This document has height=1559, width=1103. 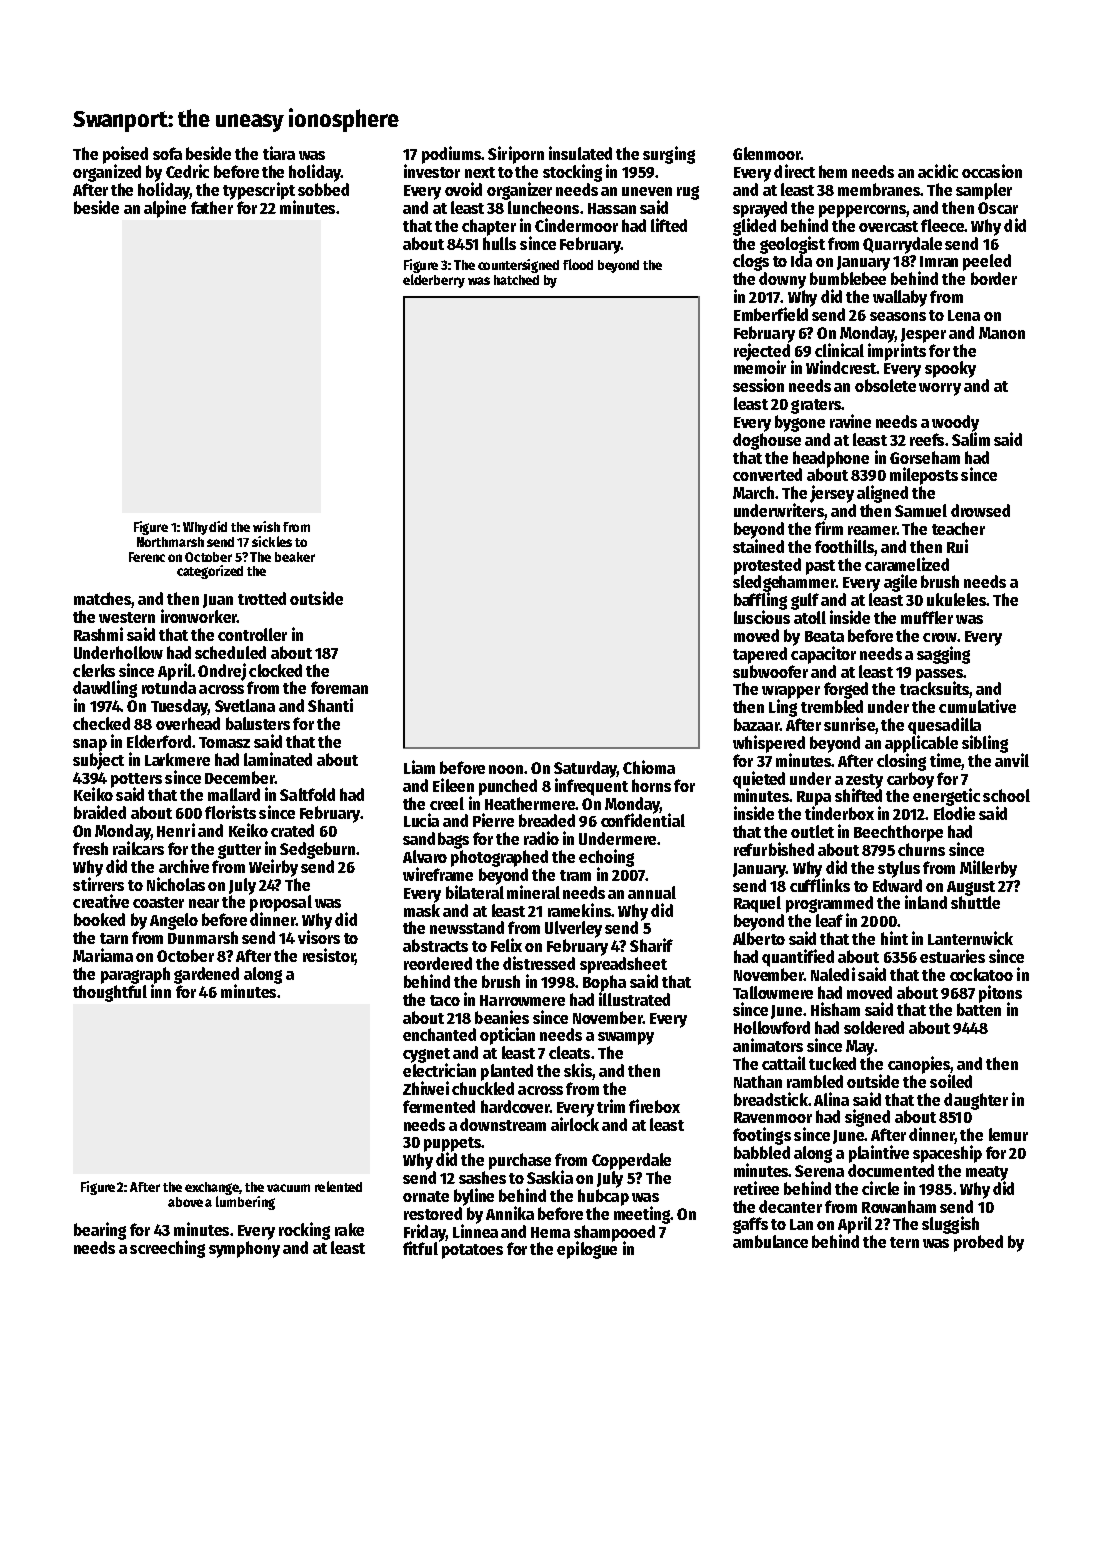 What do you see at coordinates (266, 526) in the document?
I see `wish` at bounding box center [266, 526].
